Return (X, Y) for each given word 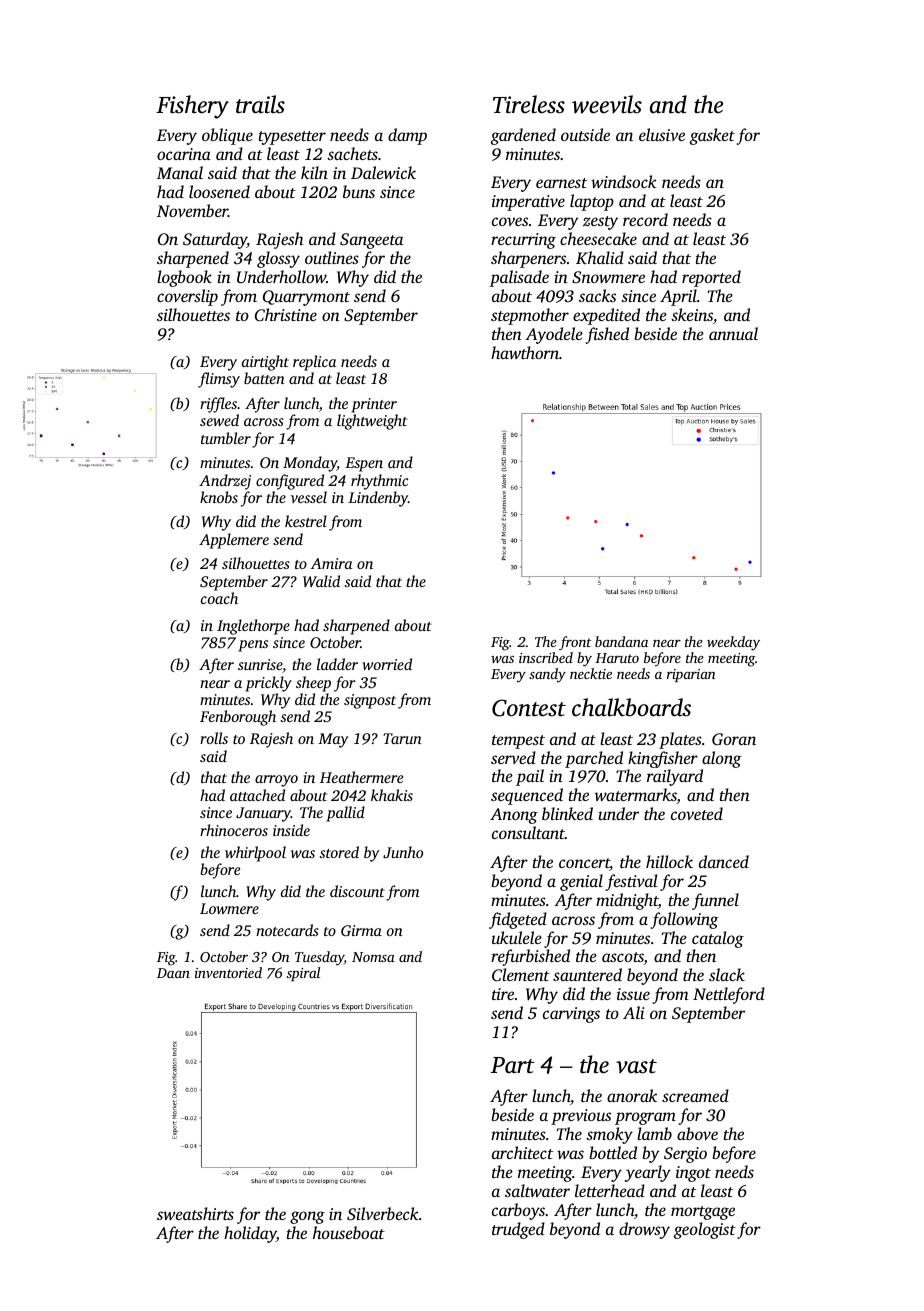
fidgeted (518, 920)
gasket (712, 136)
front (575, 643)
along (721, 759)
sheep (313, 684)
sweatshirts (195, 1213)
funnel (715, 901)
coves (510, 221)
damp (407, 136)
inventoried (228, 972)
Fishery (192, 107)
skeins (692, 314)
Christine (286, 315)
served (513, 757)
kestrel (306, 521)
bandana (621, 641)
